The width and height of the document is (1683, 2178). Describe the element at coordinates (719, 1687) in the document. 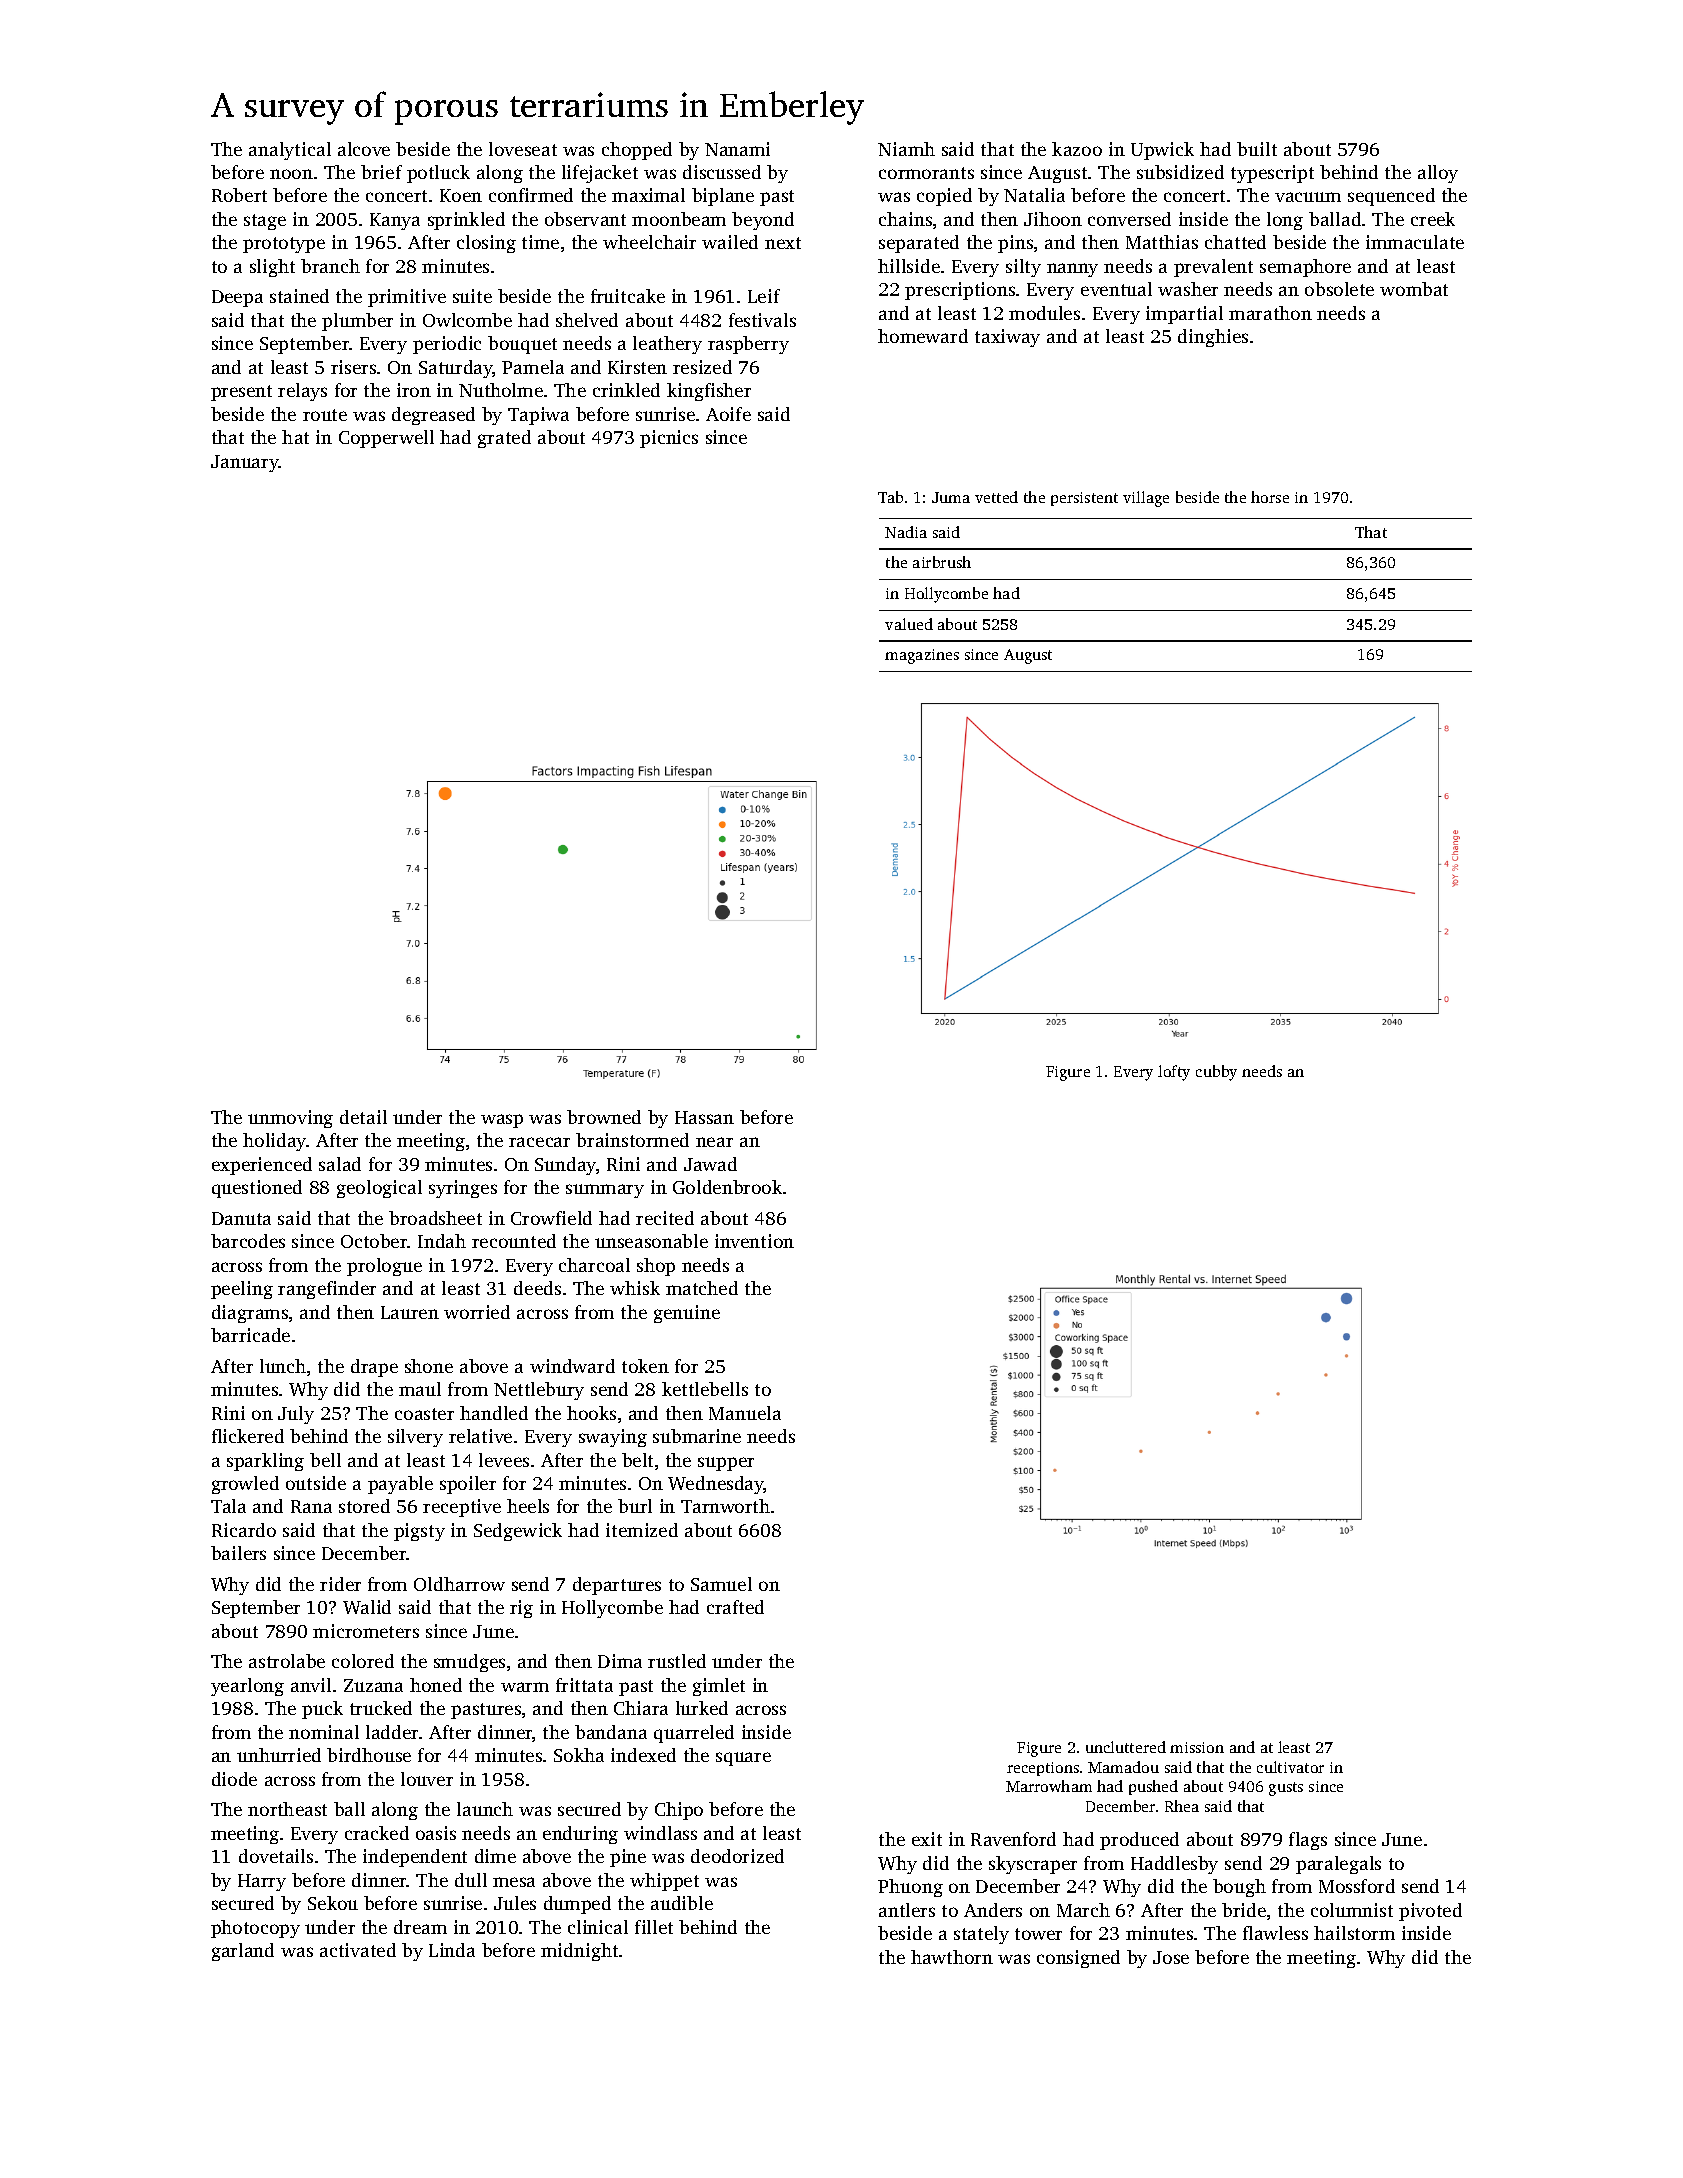

I see `gimlet` at that location.
